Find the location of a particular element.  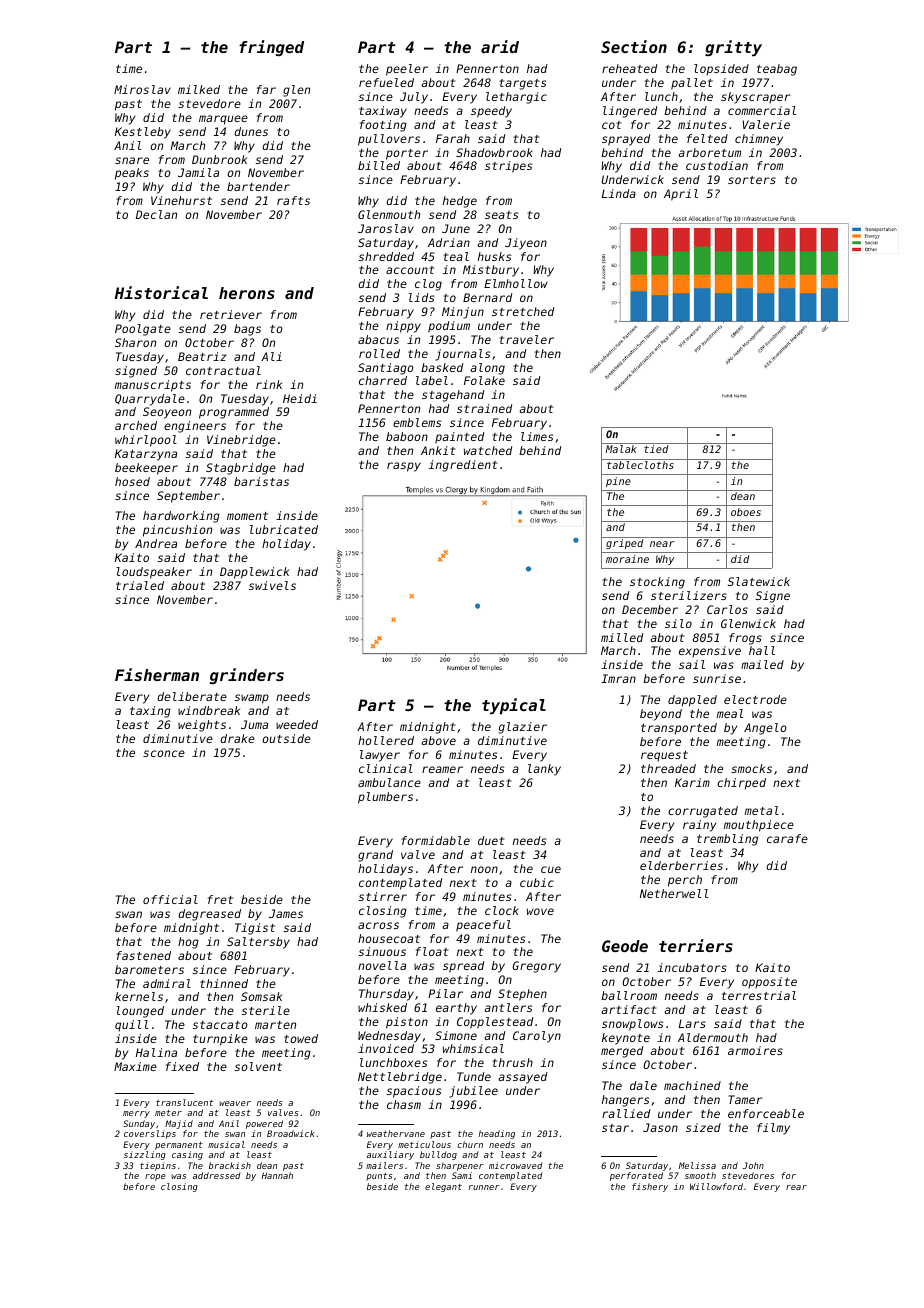

thinned is located at coordinates (224, 983).
